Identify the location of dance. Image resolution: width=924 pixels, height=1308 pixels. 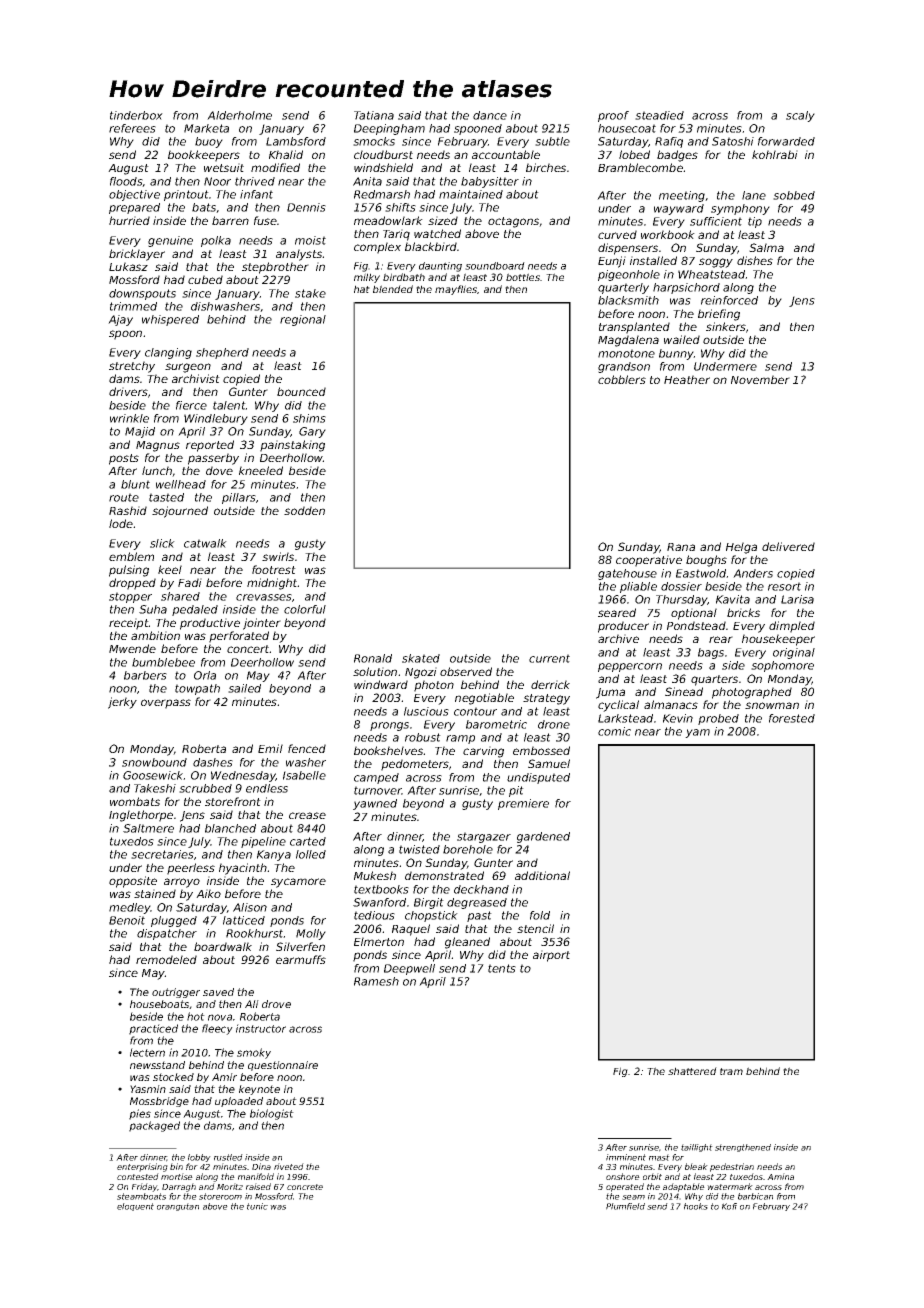
(490, 115).
